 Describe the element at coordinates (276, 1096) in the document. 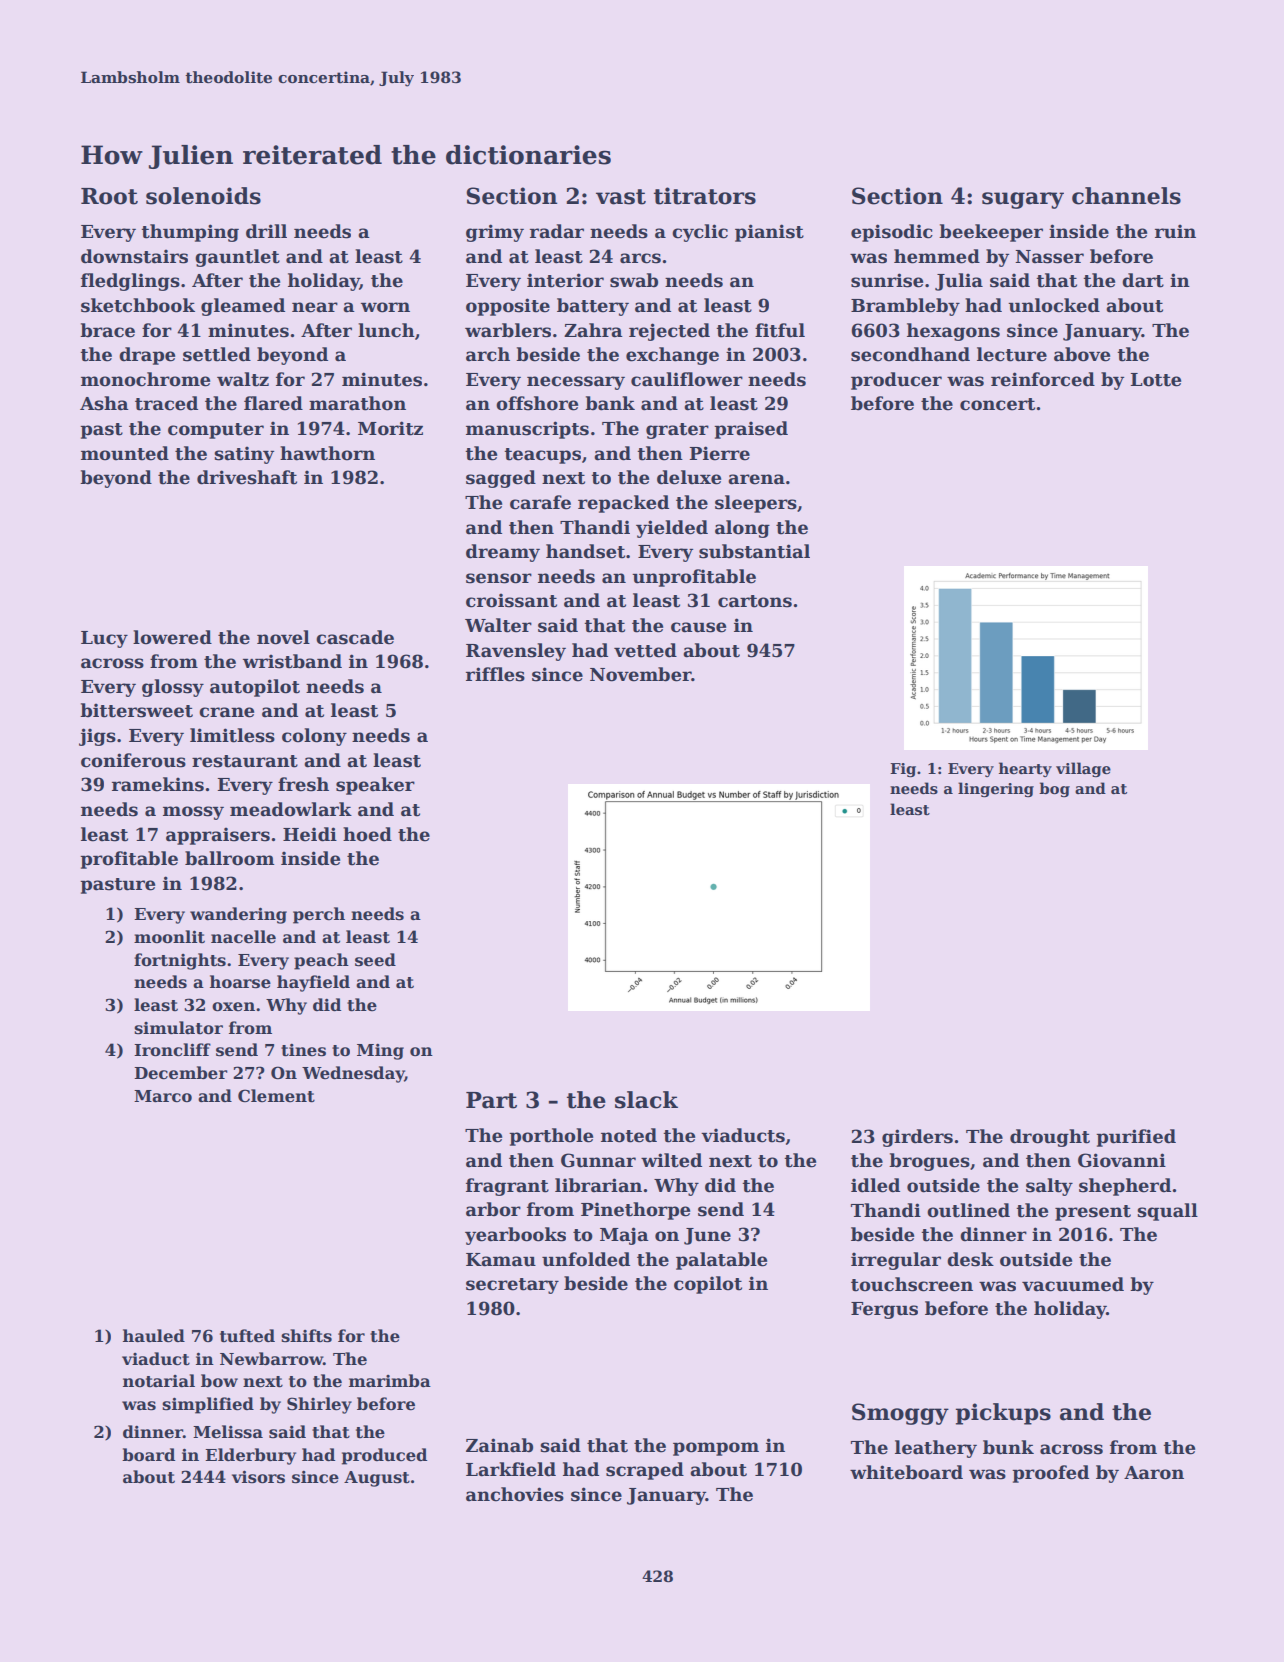

I see `Clement` at that location.
